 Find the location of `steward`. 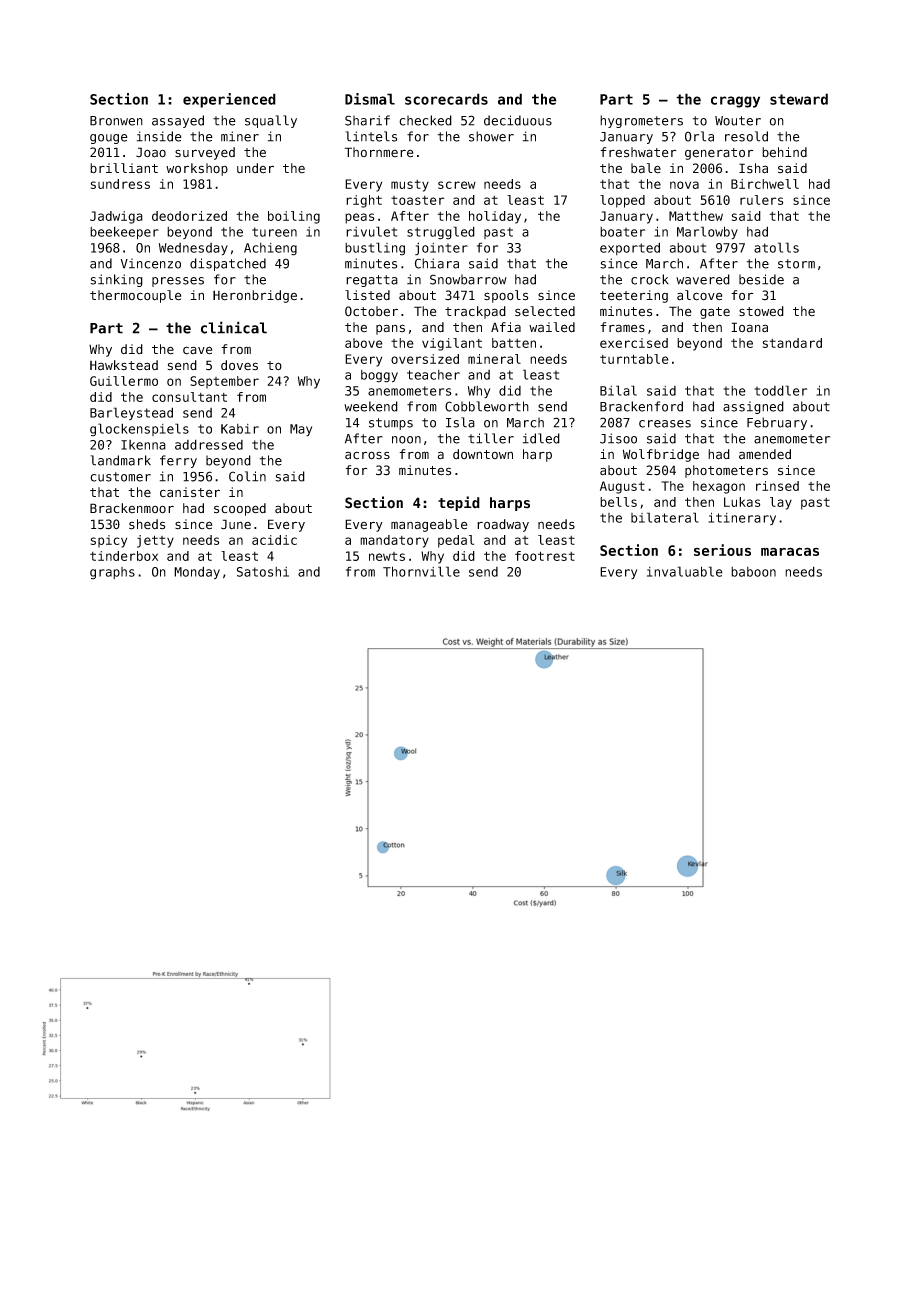

steward is located at coordinates (799, 99).
